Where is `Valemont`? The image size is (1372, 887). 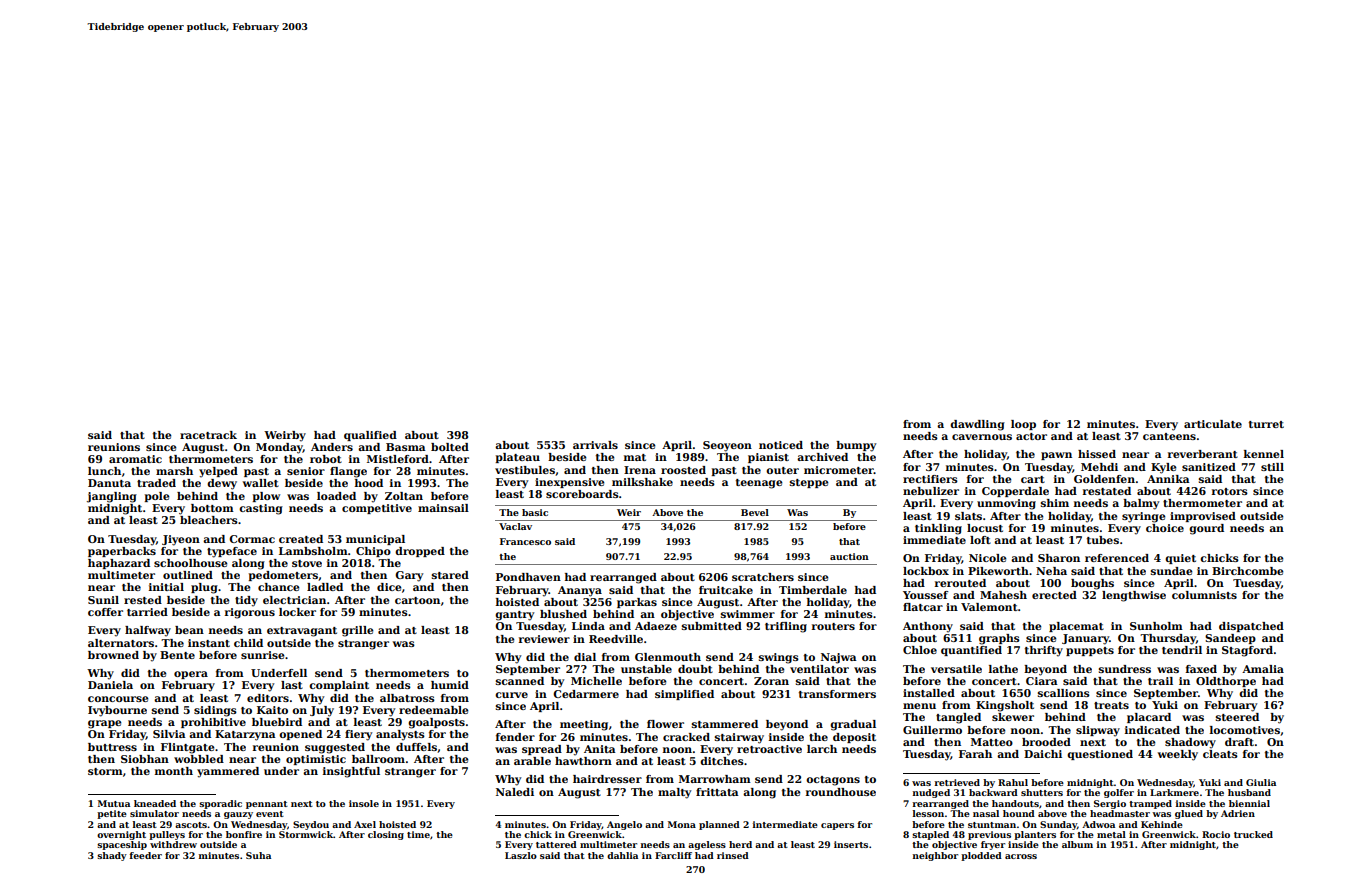
Valemont is located at coordinates (989, 607).
